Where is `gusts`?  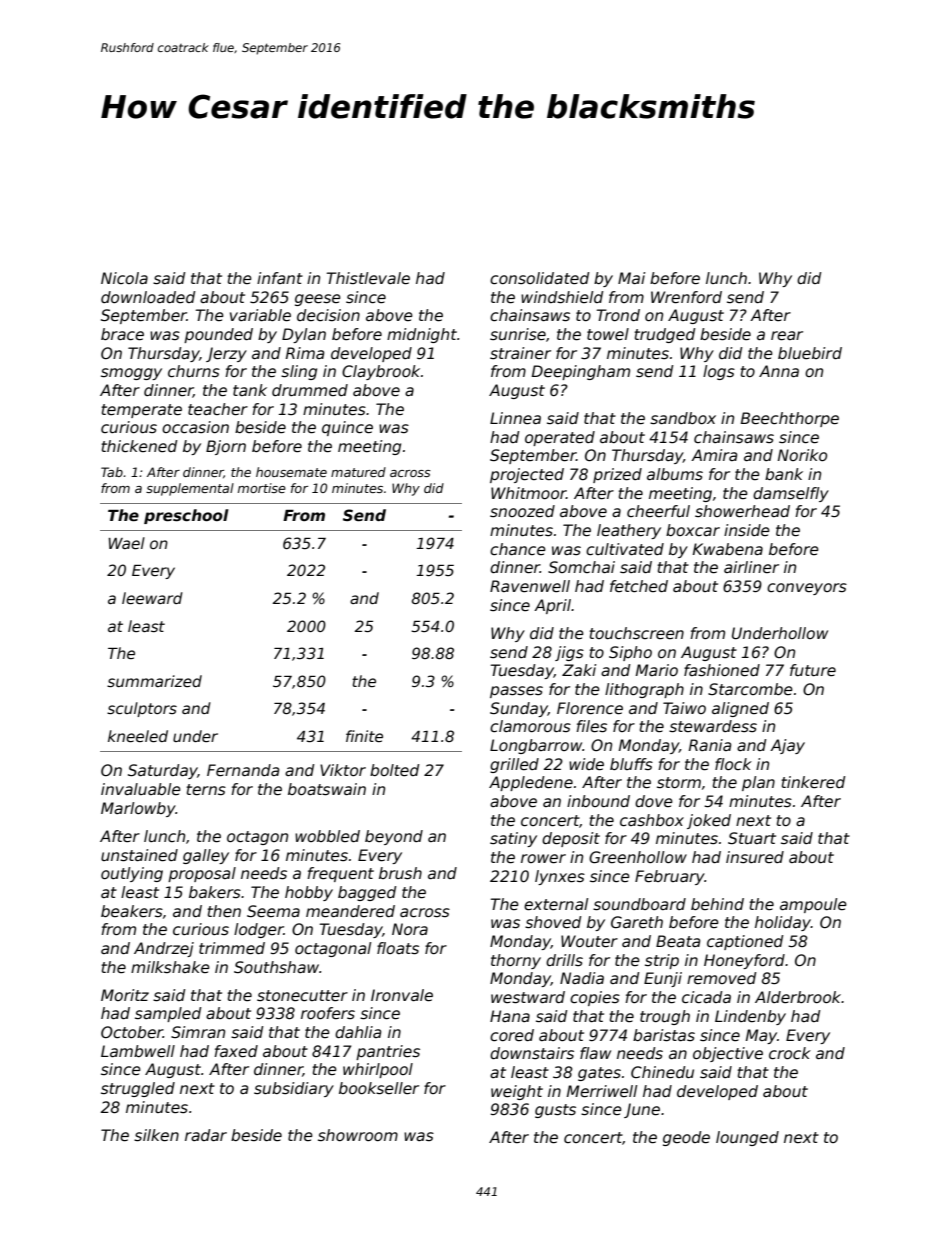
gusts is located at coordinates (555, 1111).
